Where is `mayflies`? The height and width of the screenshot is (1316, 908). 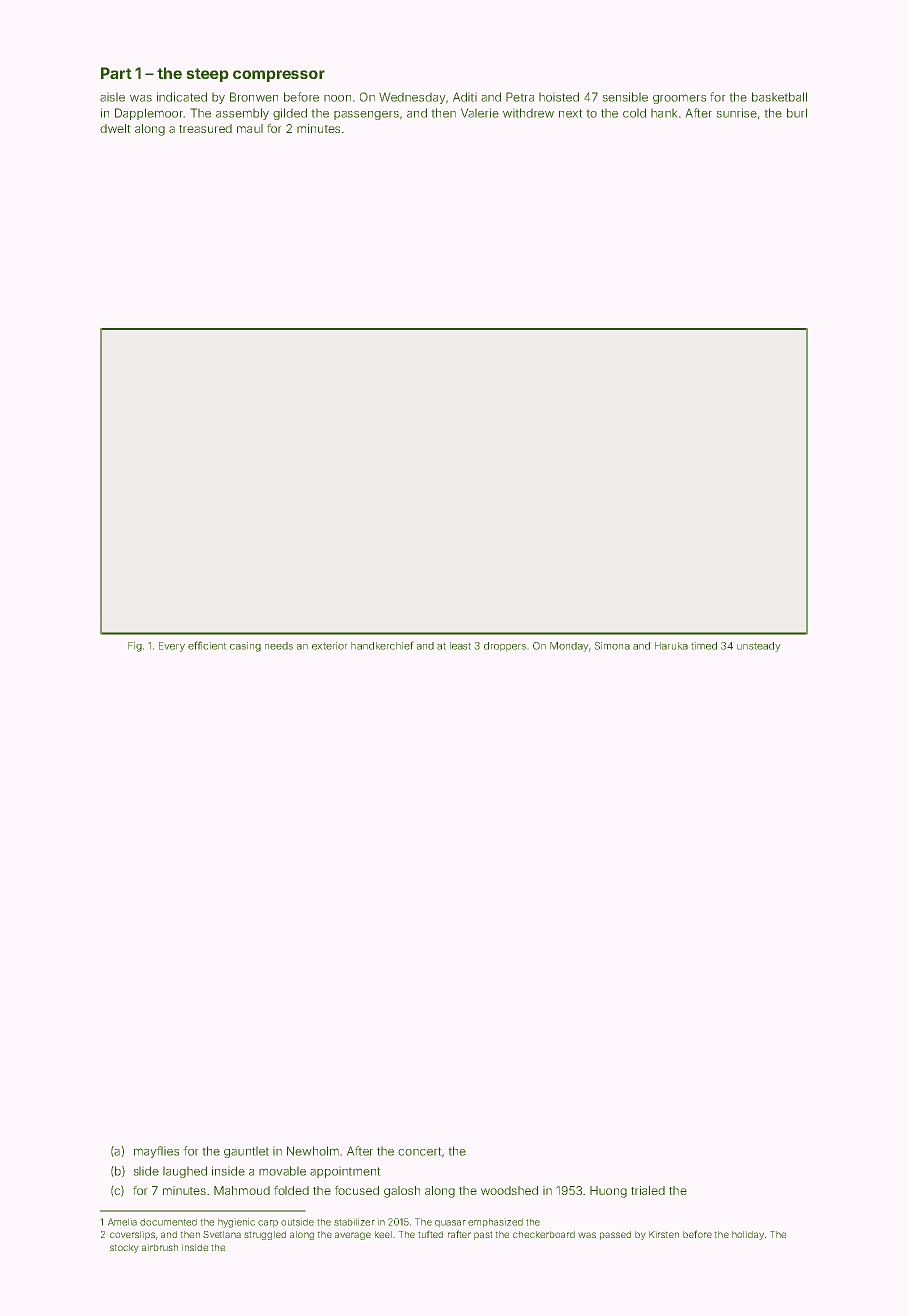 mayflies is located at coordinates (156, 1152).
